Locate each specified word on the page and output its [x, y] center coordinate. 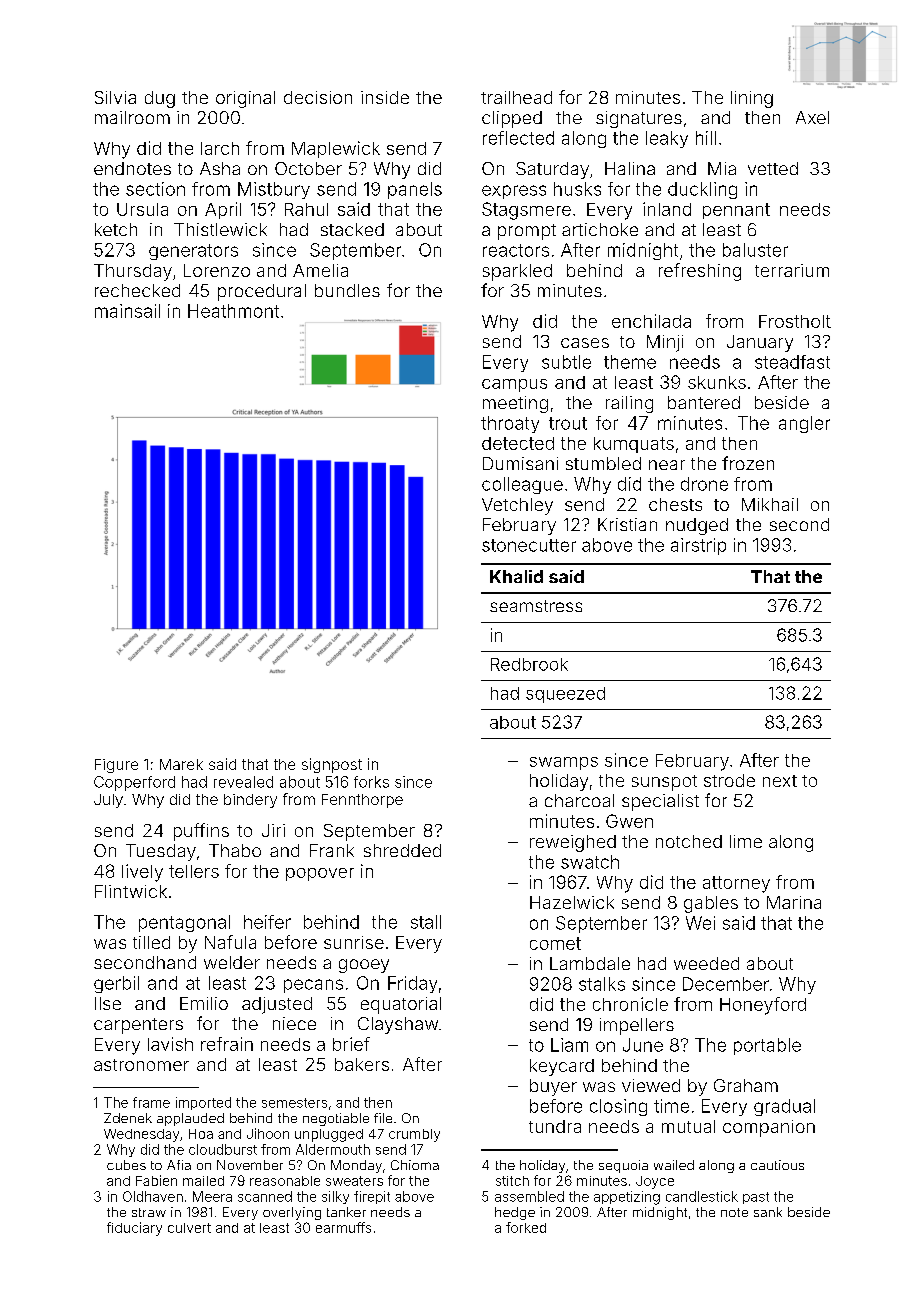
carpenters [138, 1026]
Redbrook [529, 664]
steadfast [792, 362]
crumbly [414, 1135]
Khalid [516, 576]
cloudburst [223, 1149]
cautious [777, 1165]
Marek [181, 764]
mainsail [127, 311]
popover [320, 874]
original [245, 99]
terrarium [792, 270]
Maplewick [336, 149]
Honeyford [763, 1006]
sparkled [517, 272]
